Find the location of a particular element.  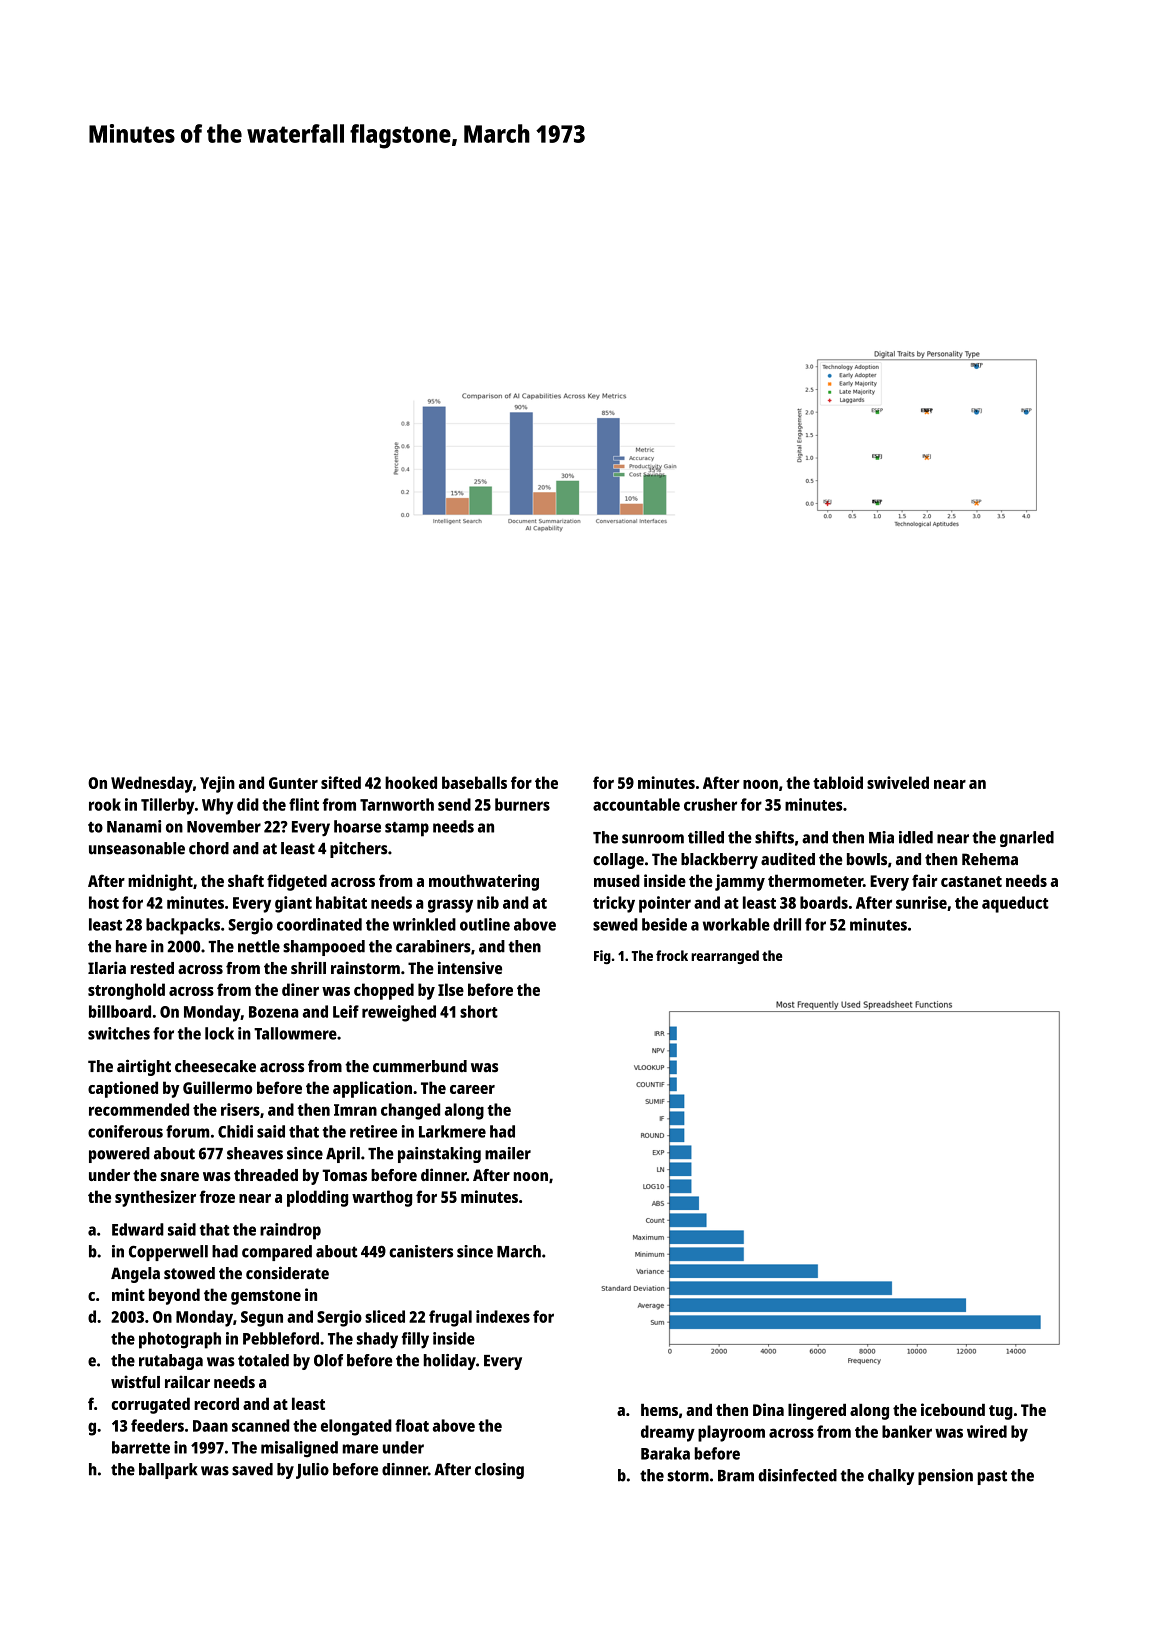

recommended is located at coordinates (139, 1109).
